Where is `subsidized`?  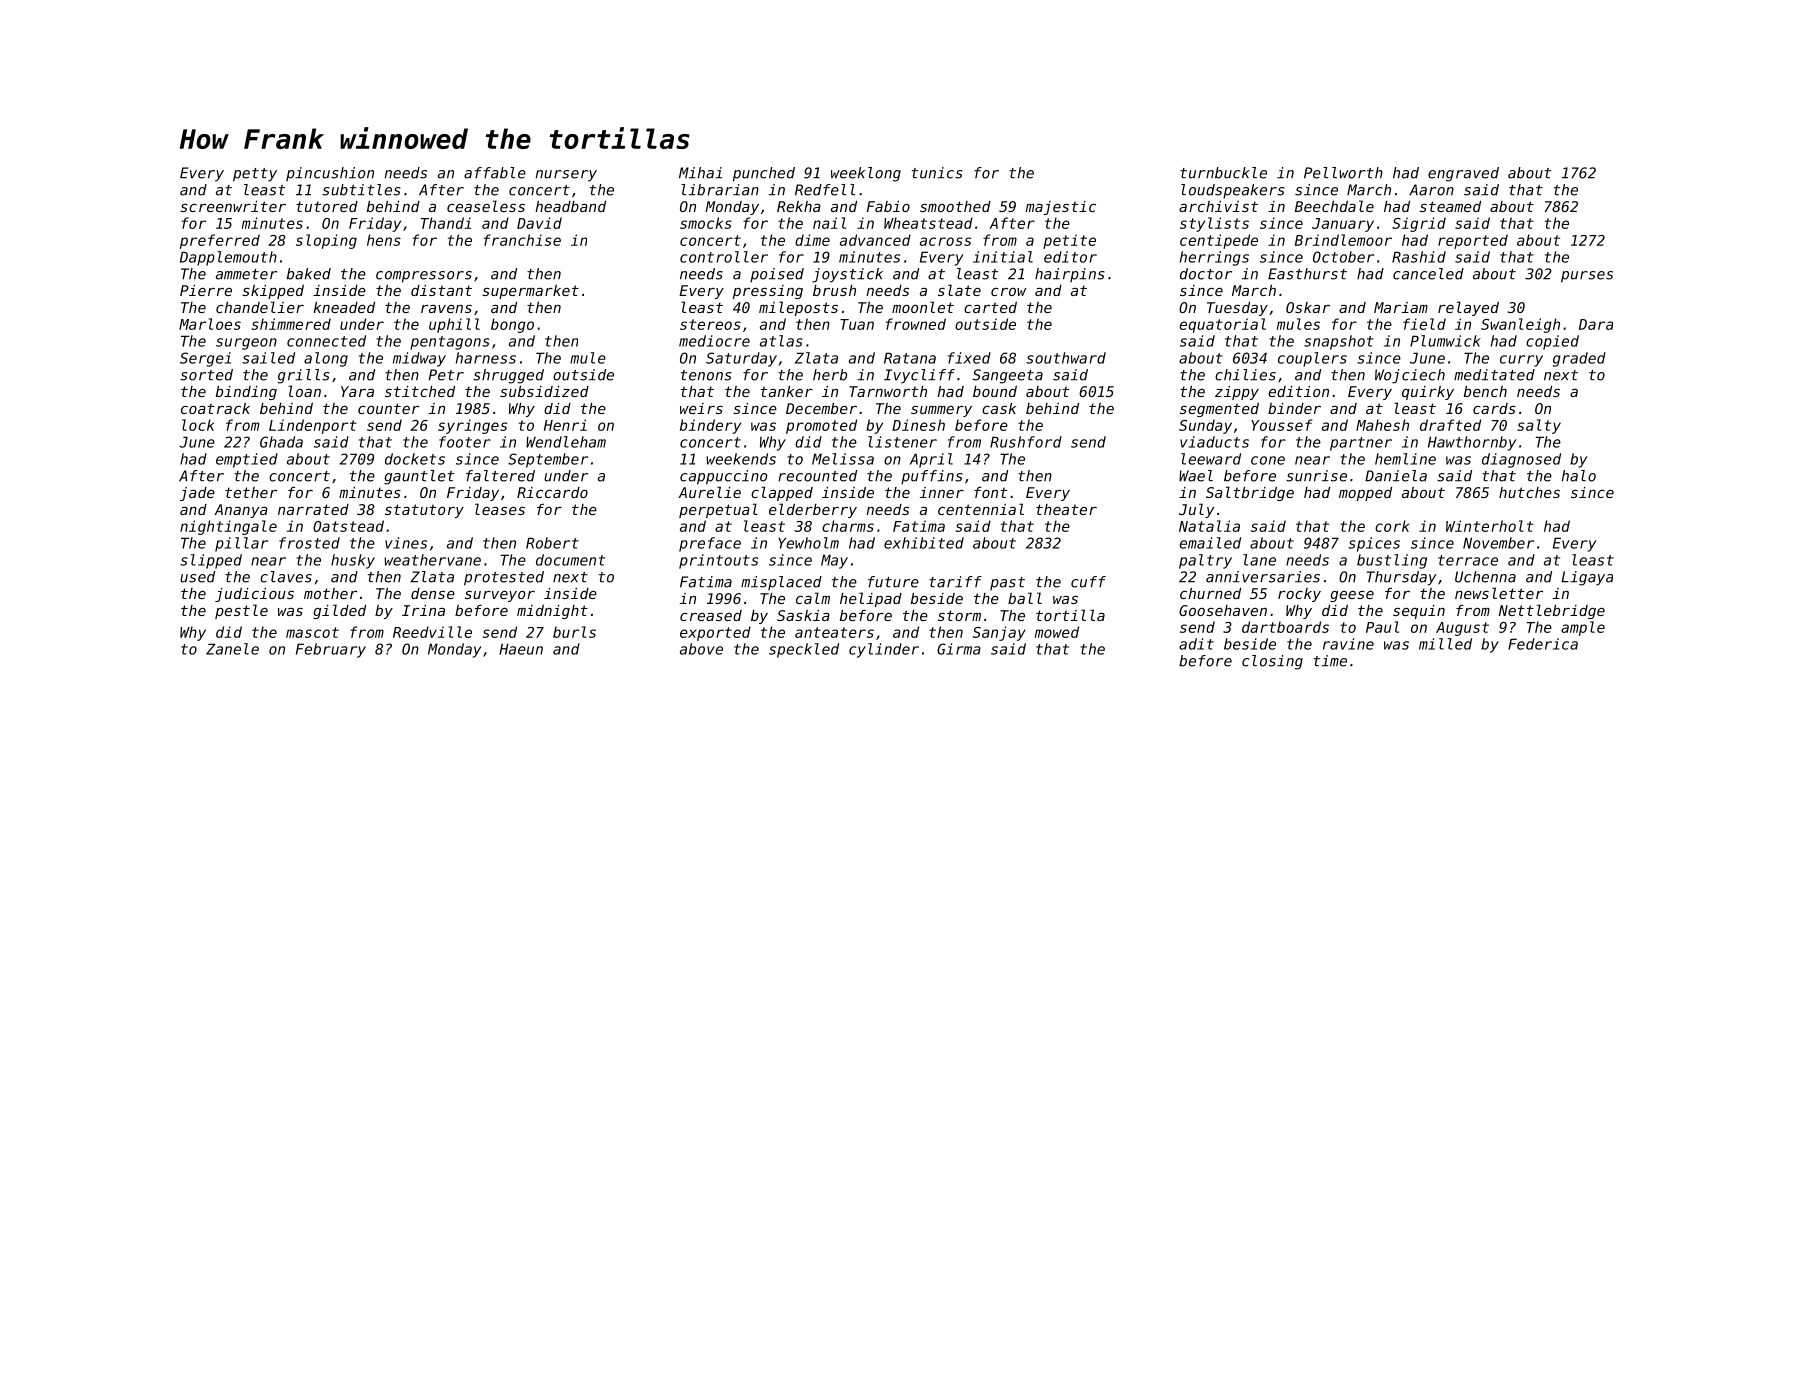 subsidized is located at coordinates (544, 391).
